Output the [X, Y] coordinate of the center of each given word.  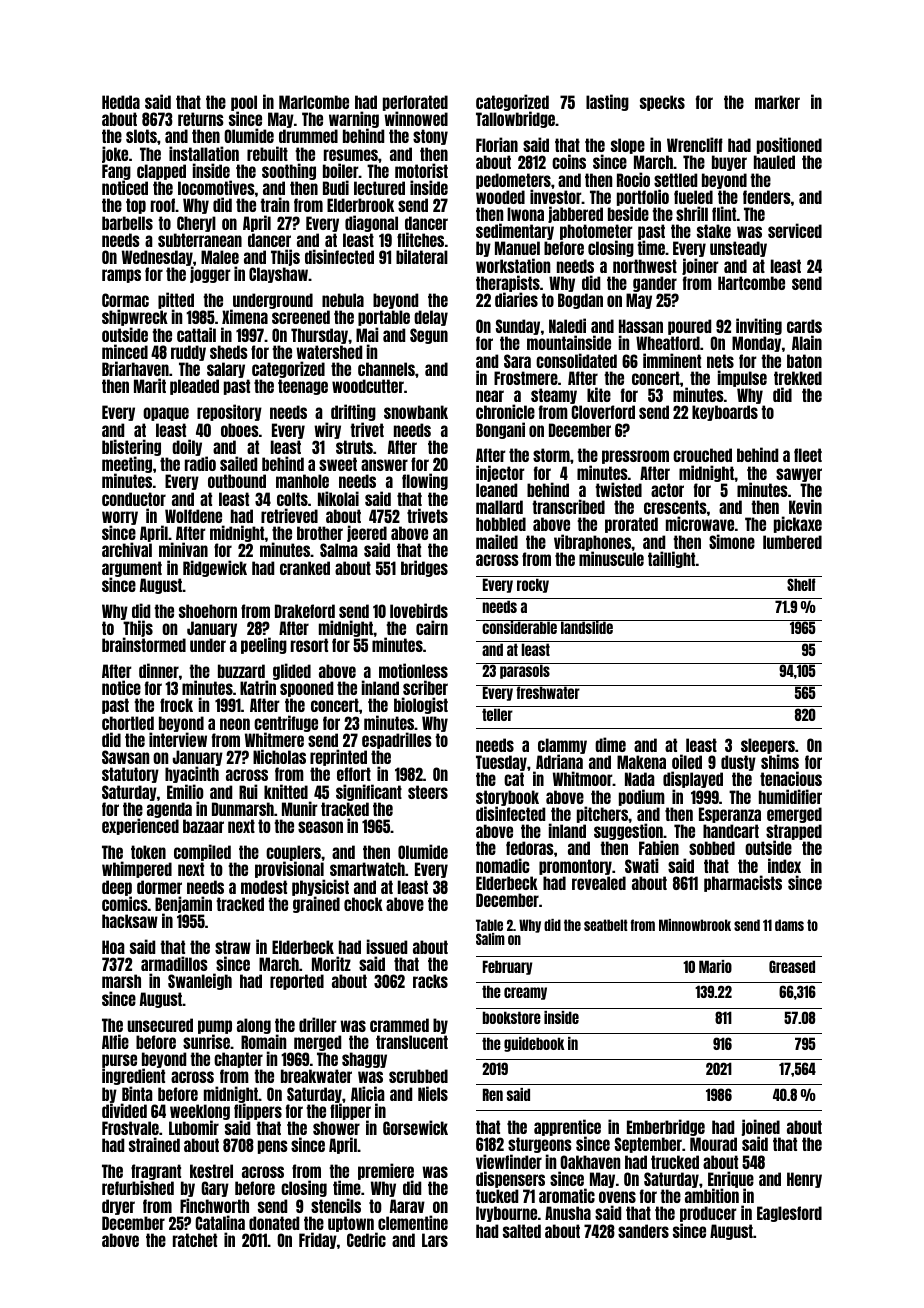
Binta [137, 1093]
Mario [715, 966]
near [490, 396]
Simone [732, 541]
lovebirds [419, 610]
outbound [237, 481]
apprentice [567, 1128]
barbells [127, 223]
